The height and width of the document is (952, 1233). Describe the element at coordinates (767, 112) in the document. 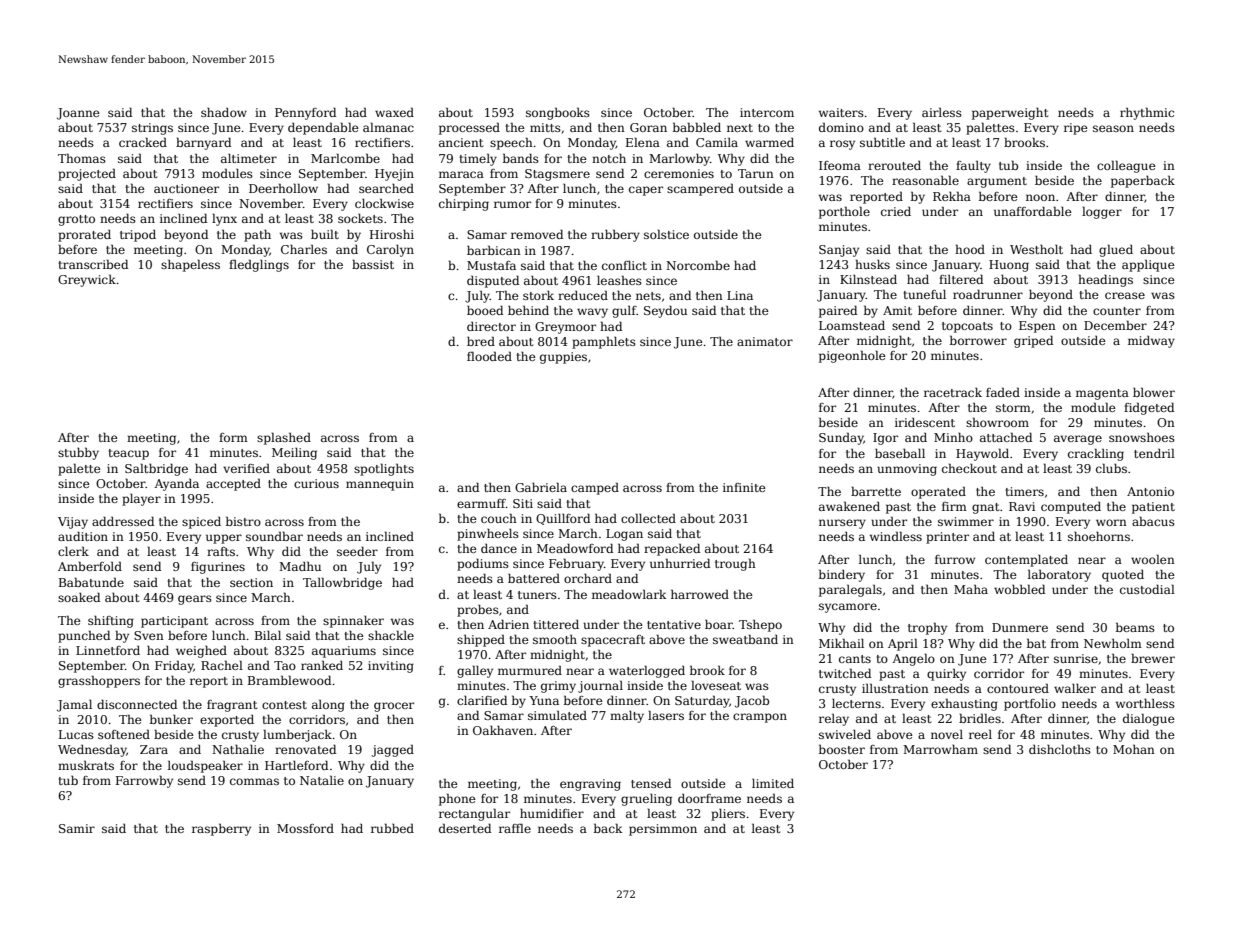

I see `intercom` at that location.
